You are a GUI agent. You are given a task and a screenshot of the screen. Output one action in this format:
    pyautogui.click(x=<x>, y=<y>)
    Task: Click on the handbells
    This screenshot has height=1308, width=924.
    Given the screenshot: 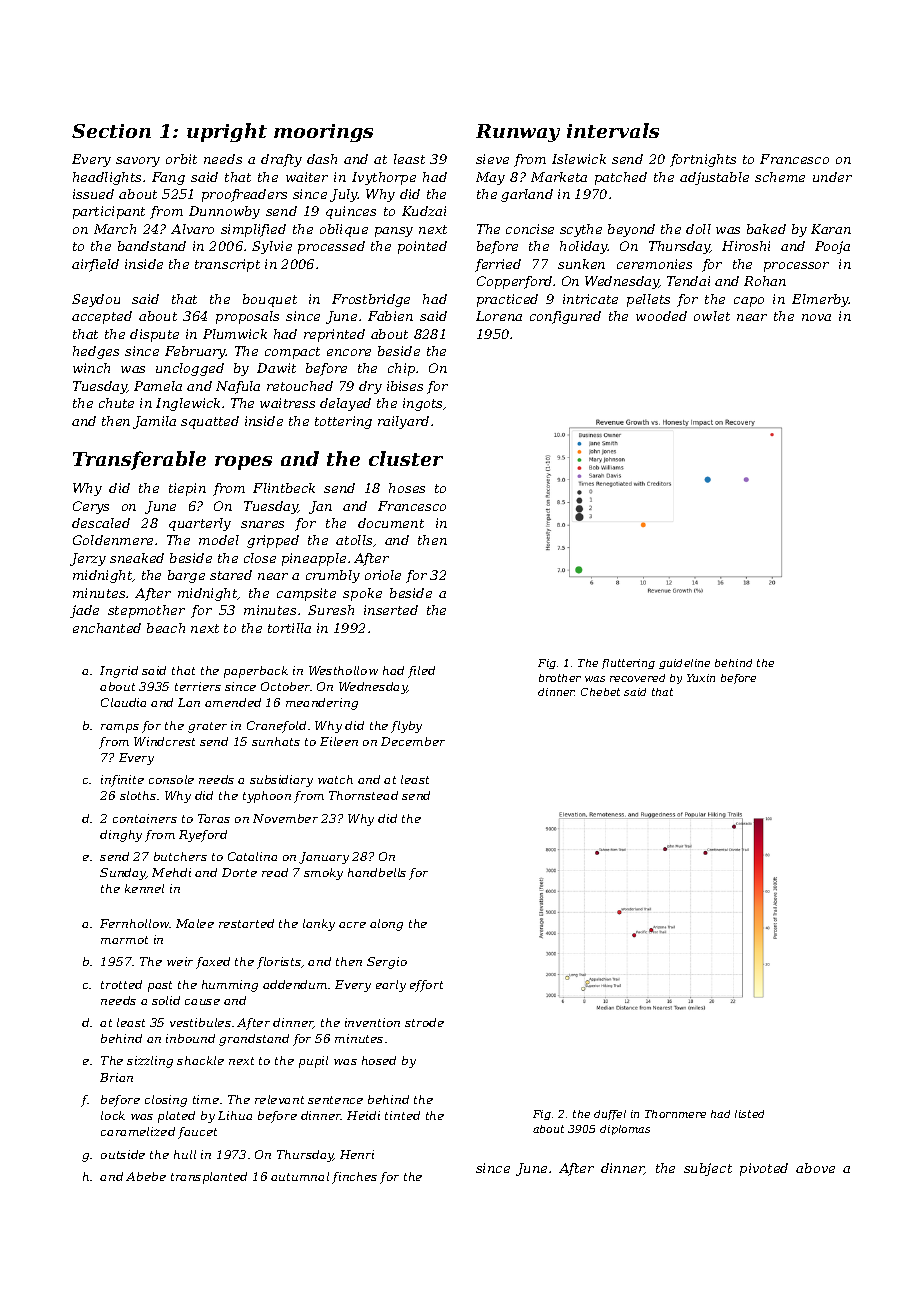 What is the action you would take?
    pyautogui.click(x=377, y=872)
